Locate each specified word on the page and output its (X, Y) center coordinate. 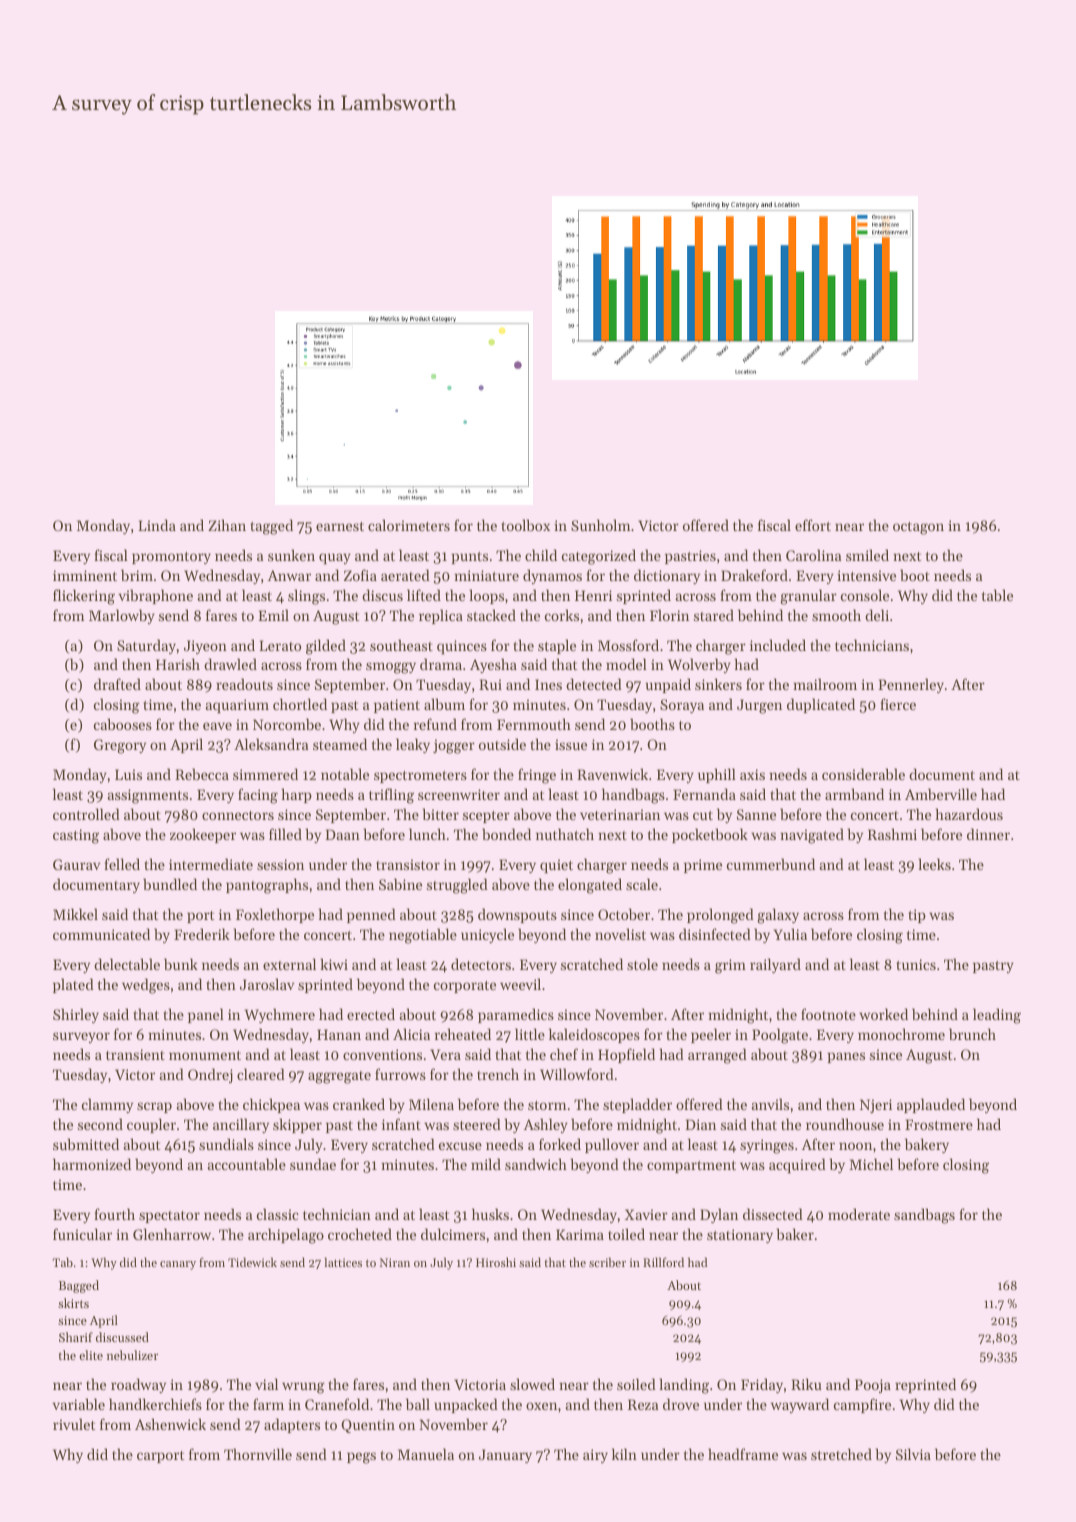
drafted (117, 684)
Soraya (682, 706)
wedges (146, 986)
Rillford (663, 1262)
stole (642, 964)
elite (91, 1355)
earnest (340, 526)
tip (917, 916)
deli (877, 615)
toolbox (525, 525)
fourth (114, 1214)
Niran (395, 1262)
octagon (918, 528)
